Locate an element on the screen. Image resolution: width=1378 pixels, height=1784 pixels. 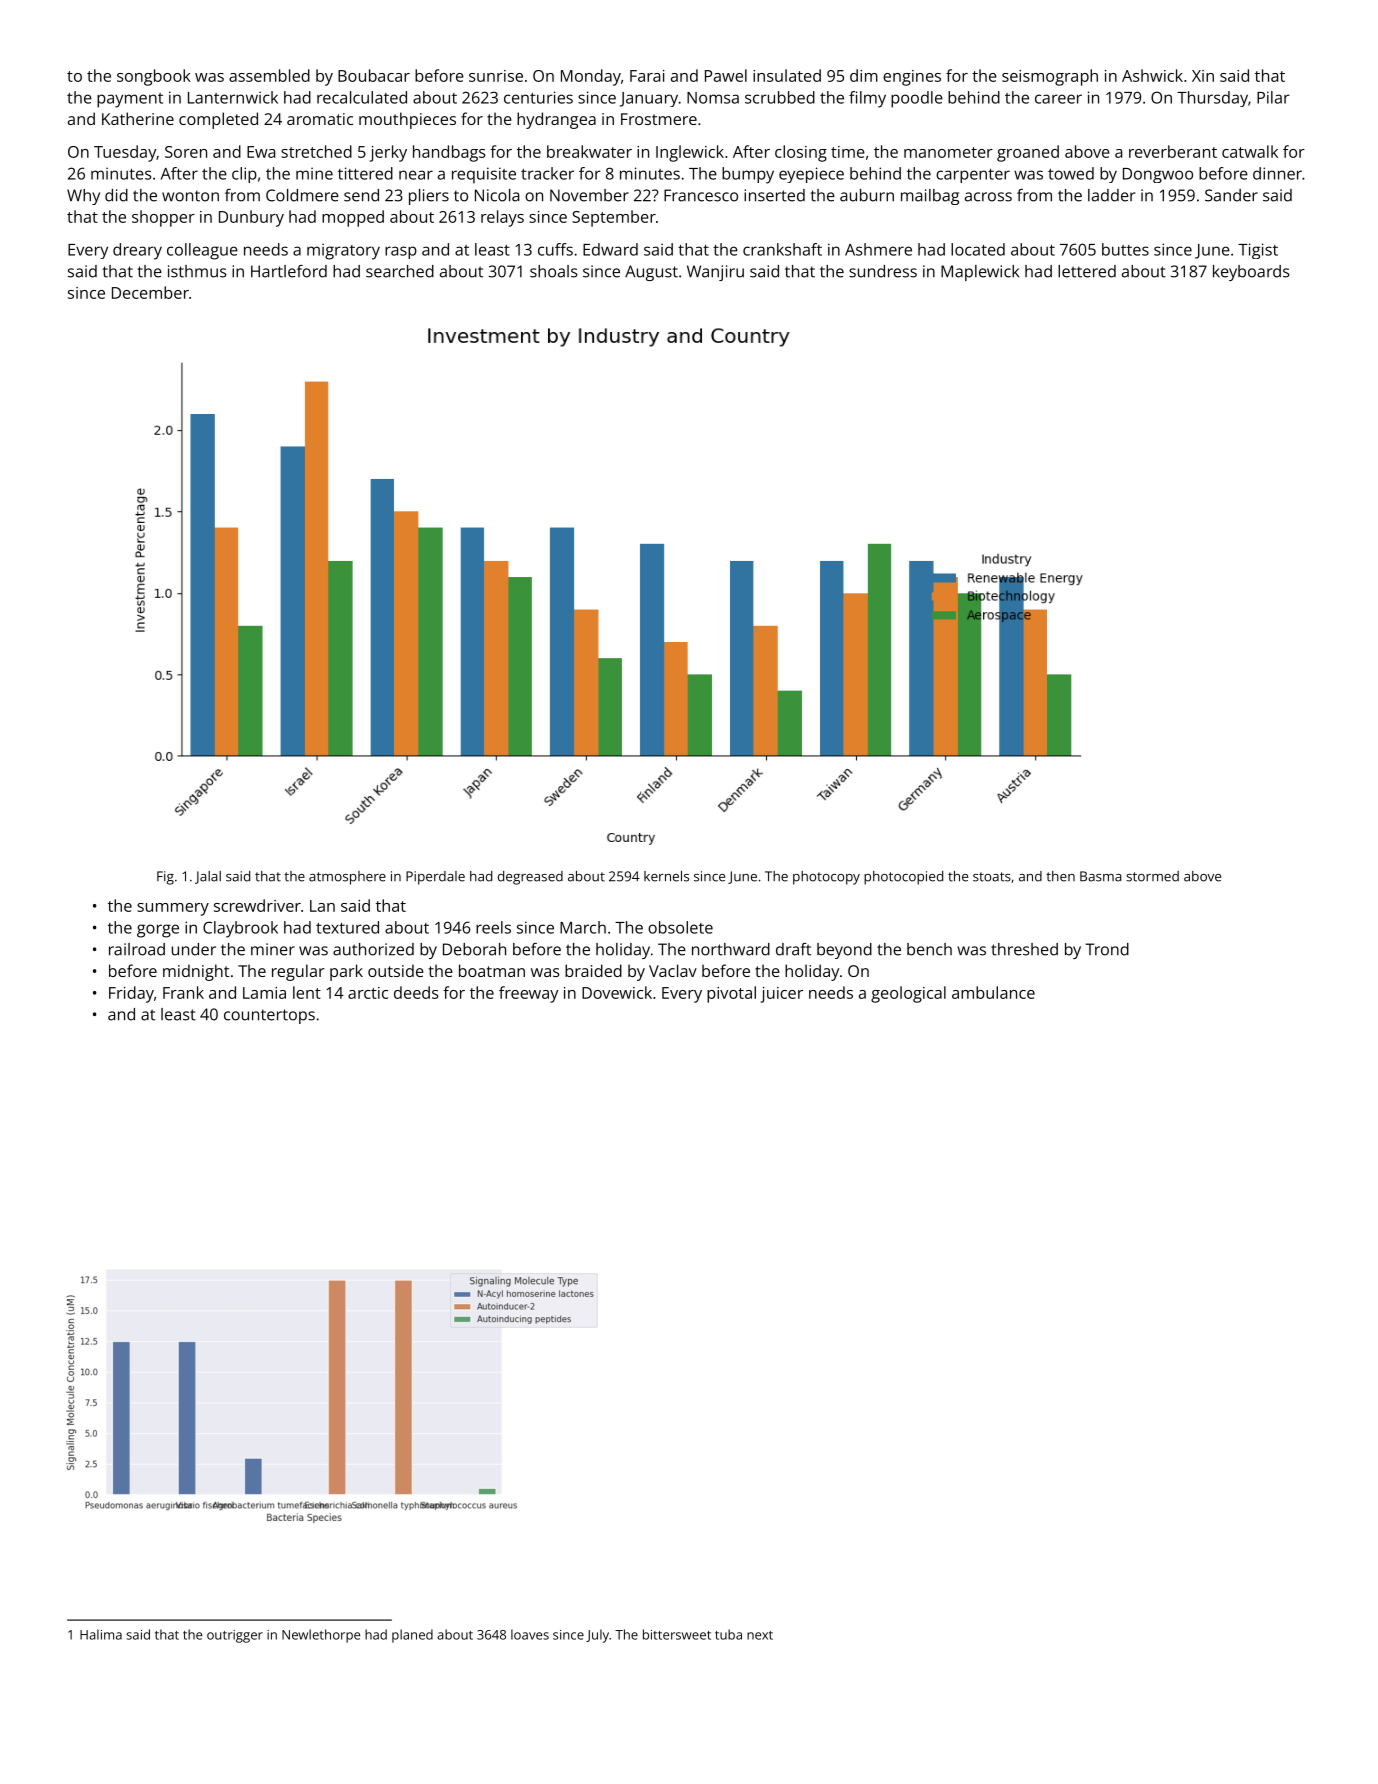
Pilar is located at coordinates (1273, 97).
